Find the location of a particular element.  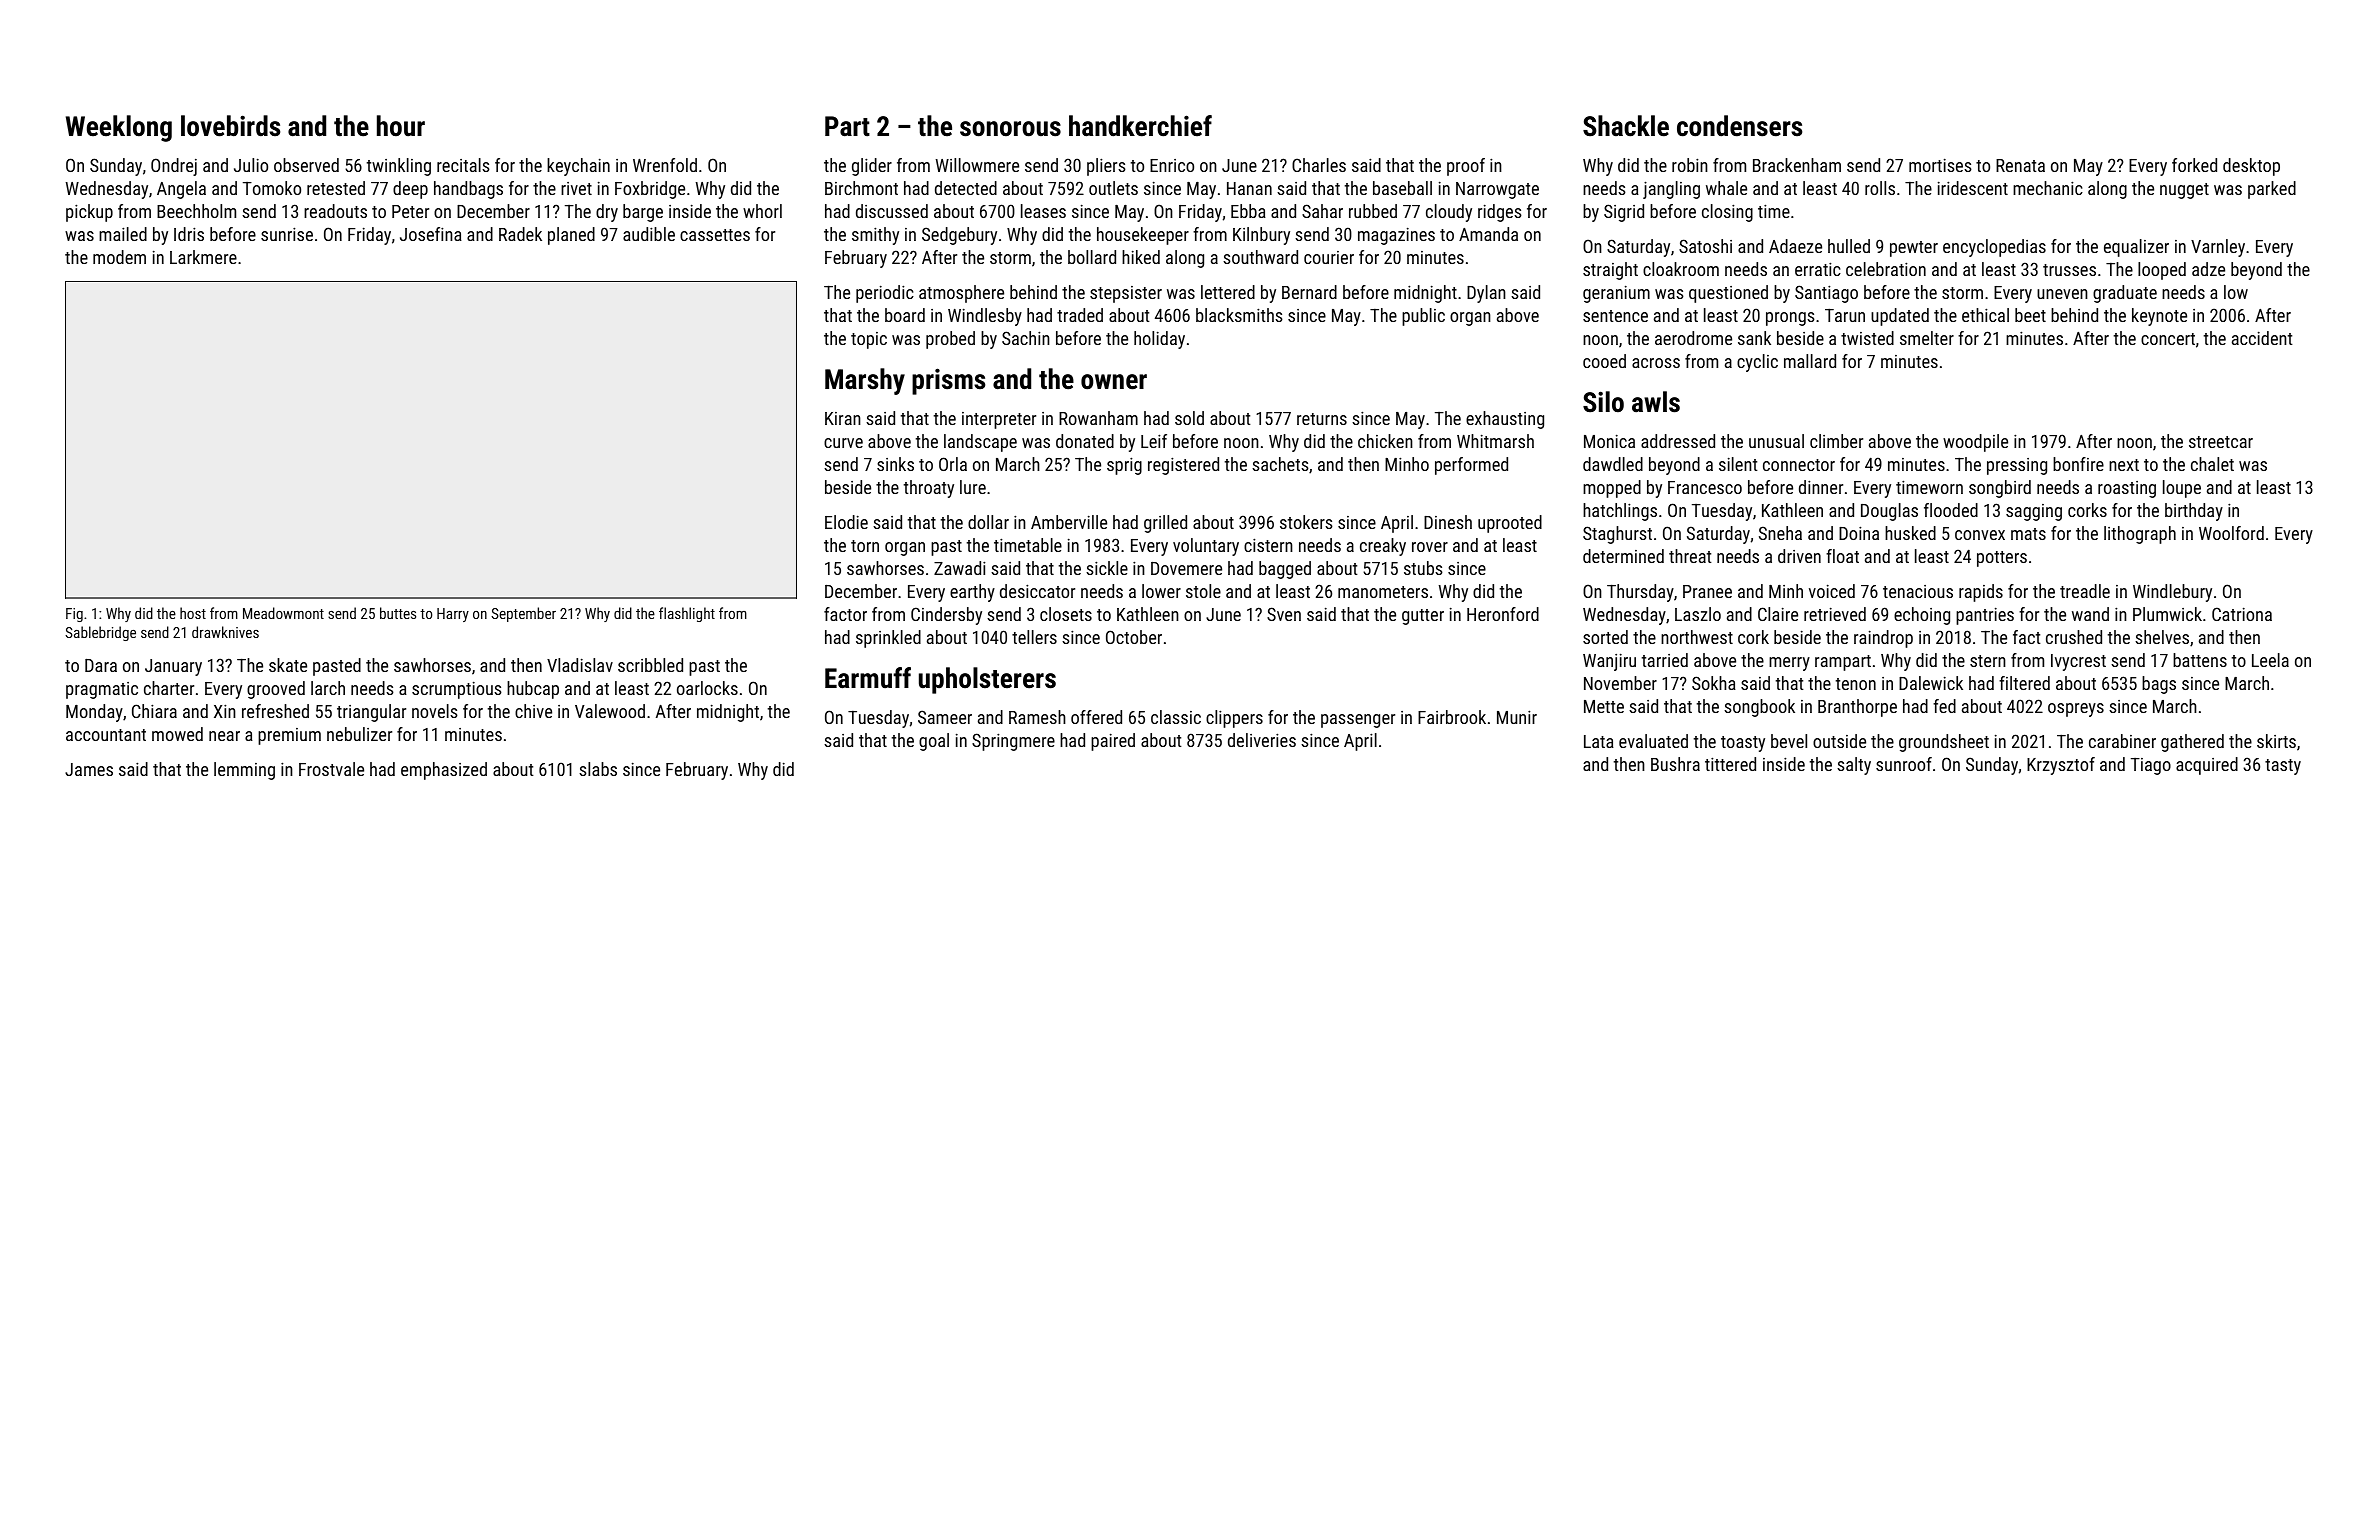

condensers is located at coordinates (1739, 126).
